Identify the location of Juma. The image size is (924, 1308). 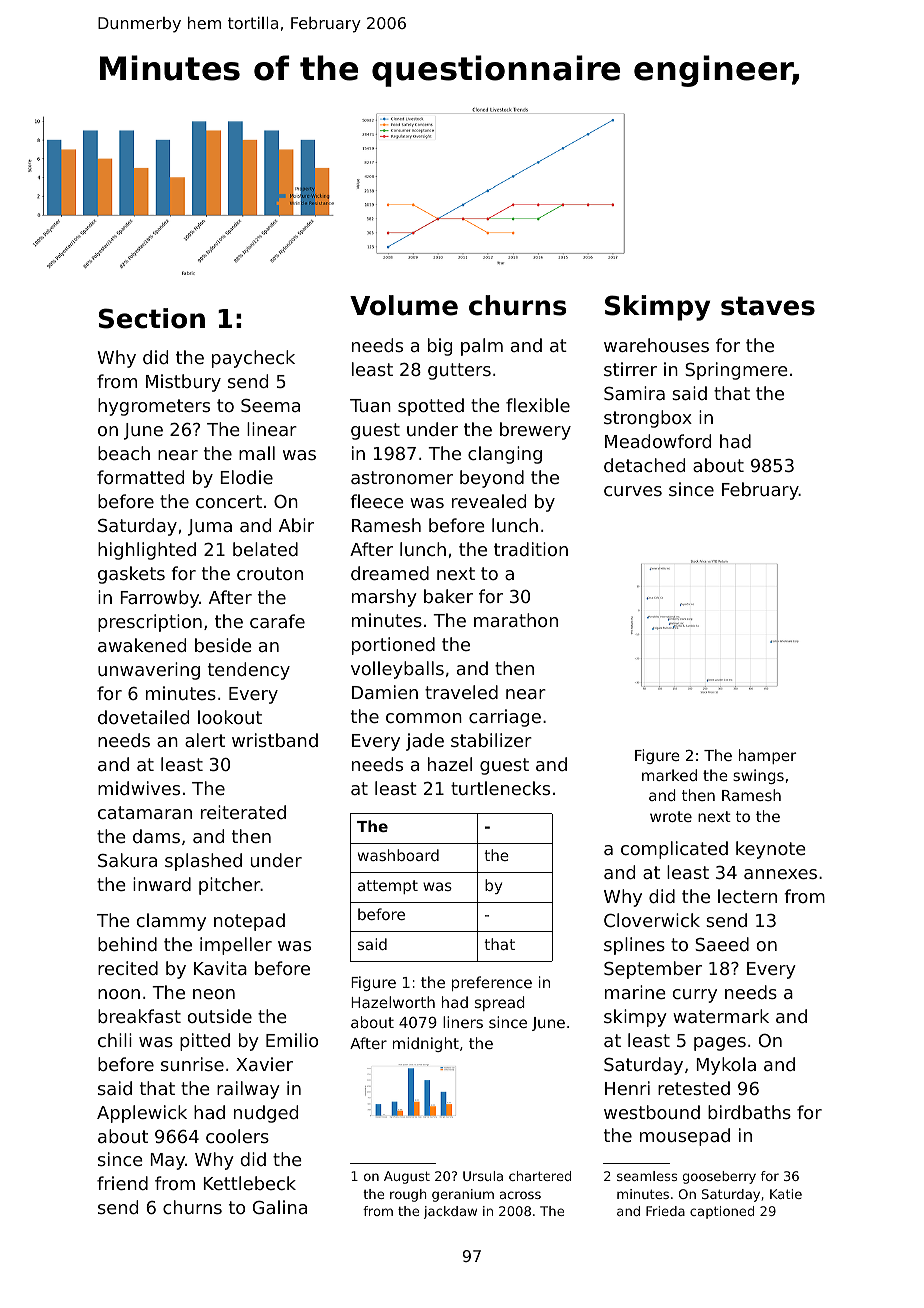
(210, 527).
